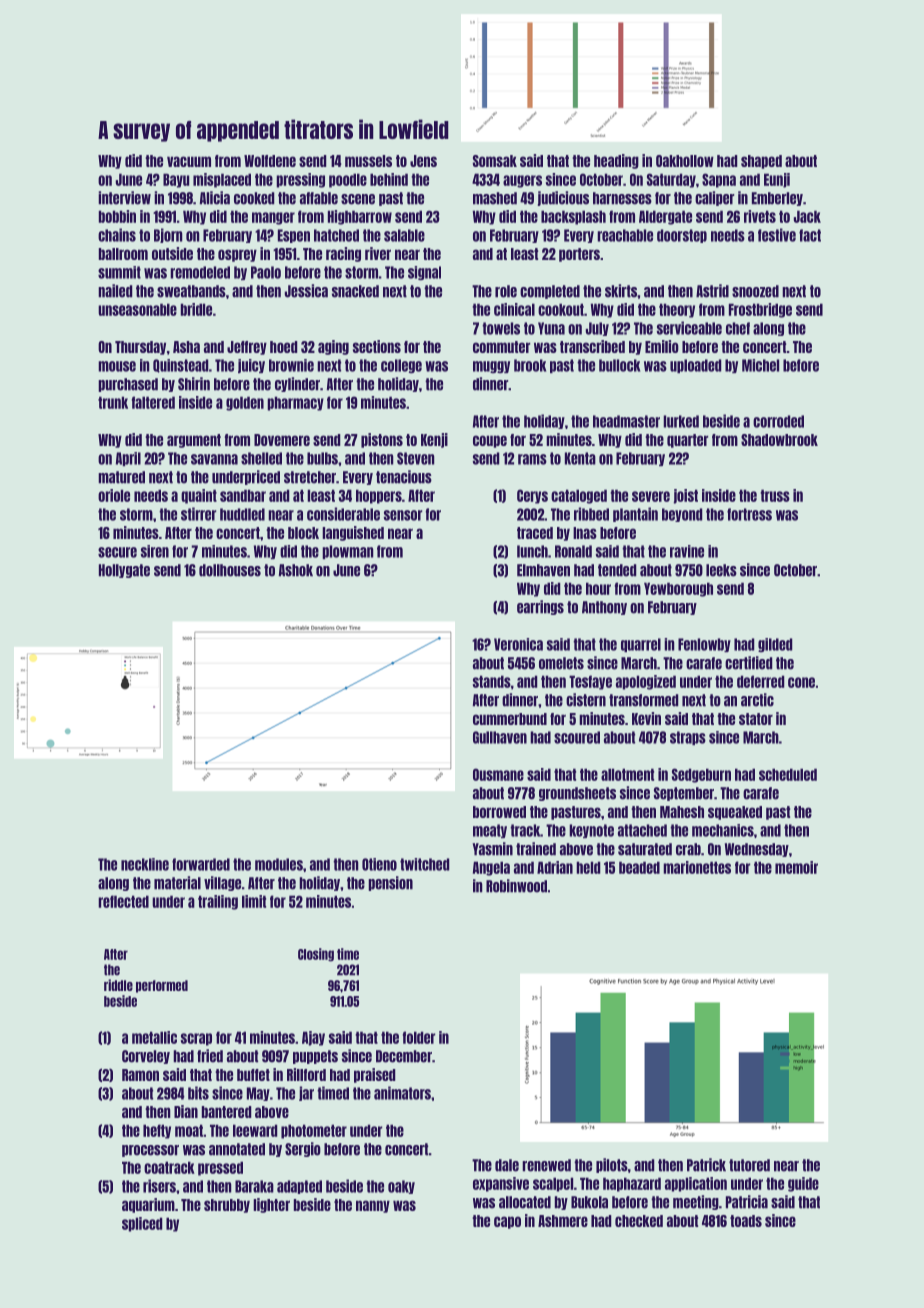  I want to click on Robinwood, so click(516, 886).
